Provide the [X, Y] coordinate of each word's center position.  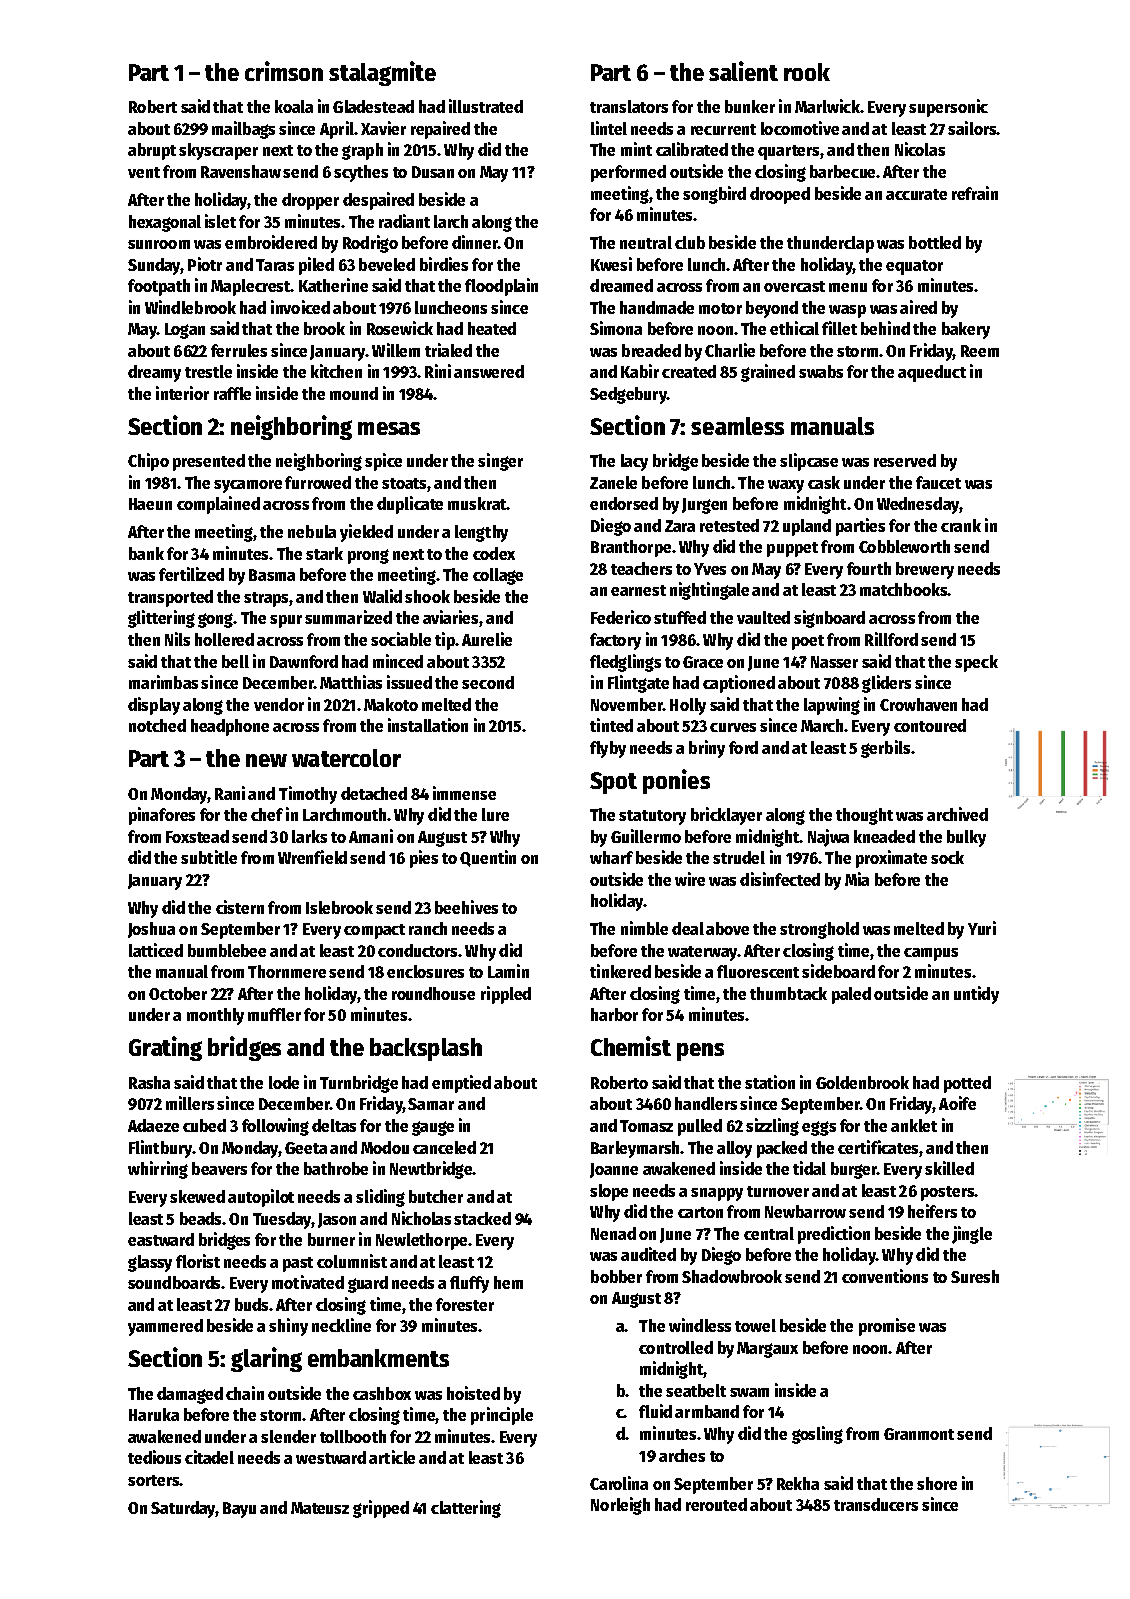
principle [502, 1416]
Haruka [154, 1414]
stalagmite [382, 73]
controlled [676, 1347]
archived [957, 814]
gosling [817, 1435]
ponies [676, 781]
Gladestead [373, 106]
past [298, 1264]
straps [266, 599]
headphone [230, 727]
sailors [972, 128]
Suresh [975, 1276]
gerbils [885, 749]
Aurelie [487, 639]
